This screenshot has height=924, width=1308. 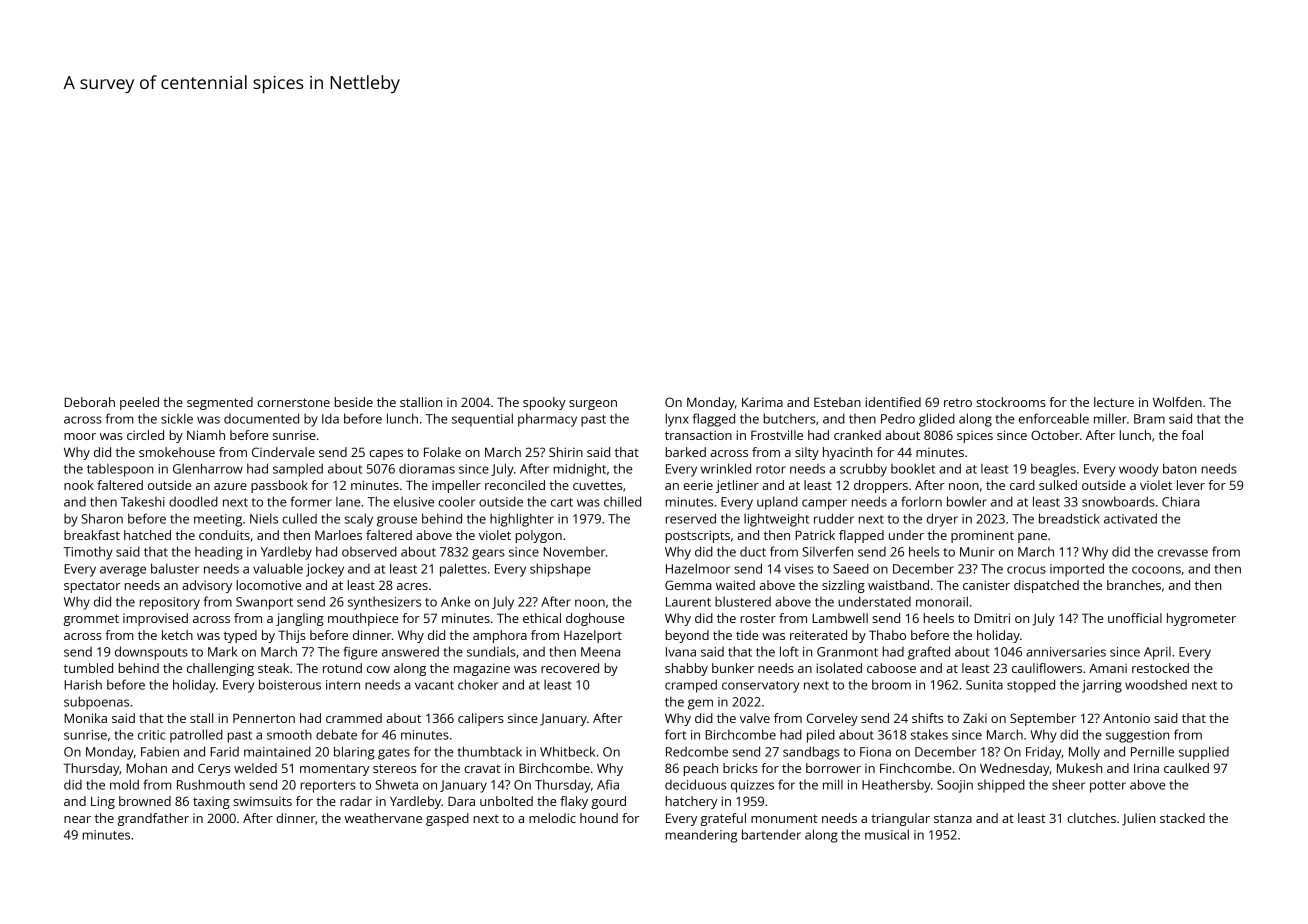 I want to click on waistband, so click(x=898, y=585).
